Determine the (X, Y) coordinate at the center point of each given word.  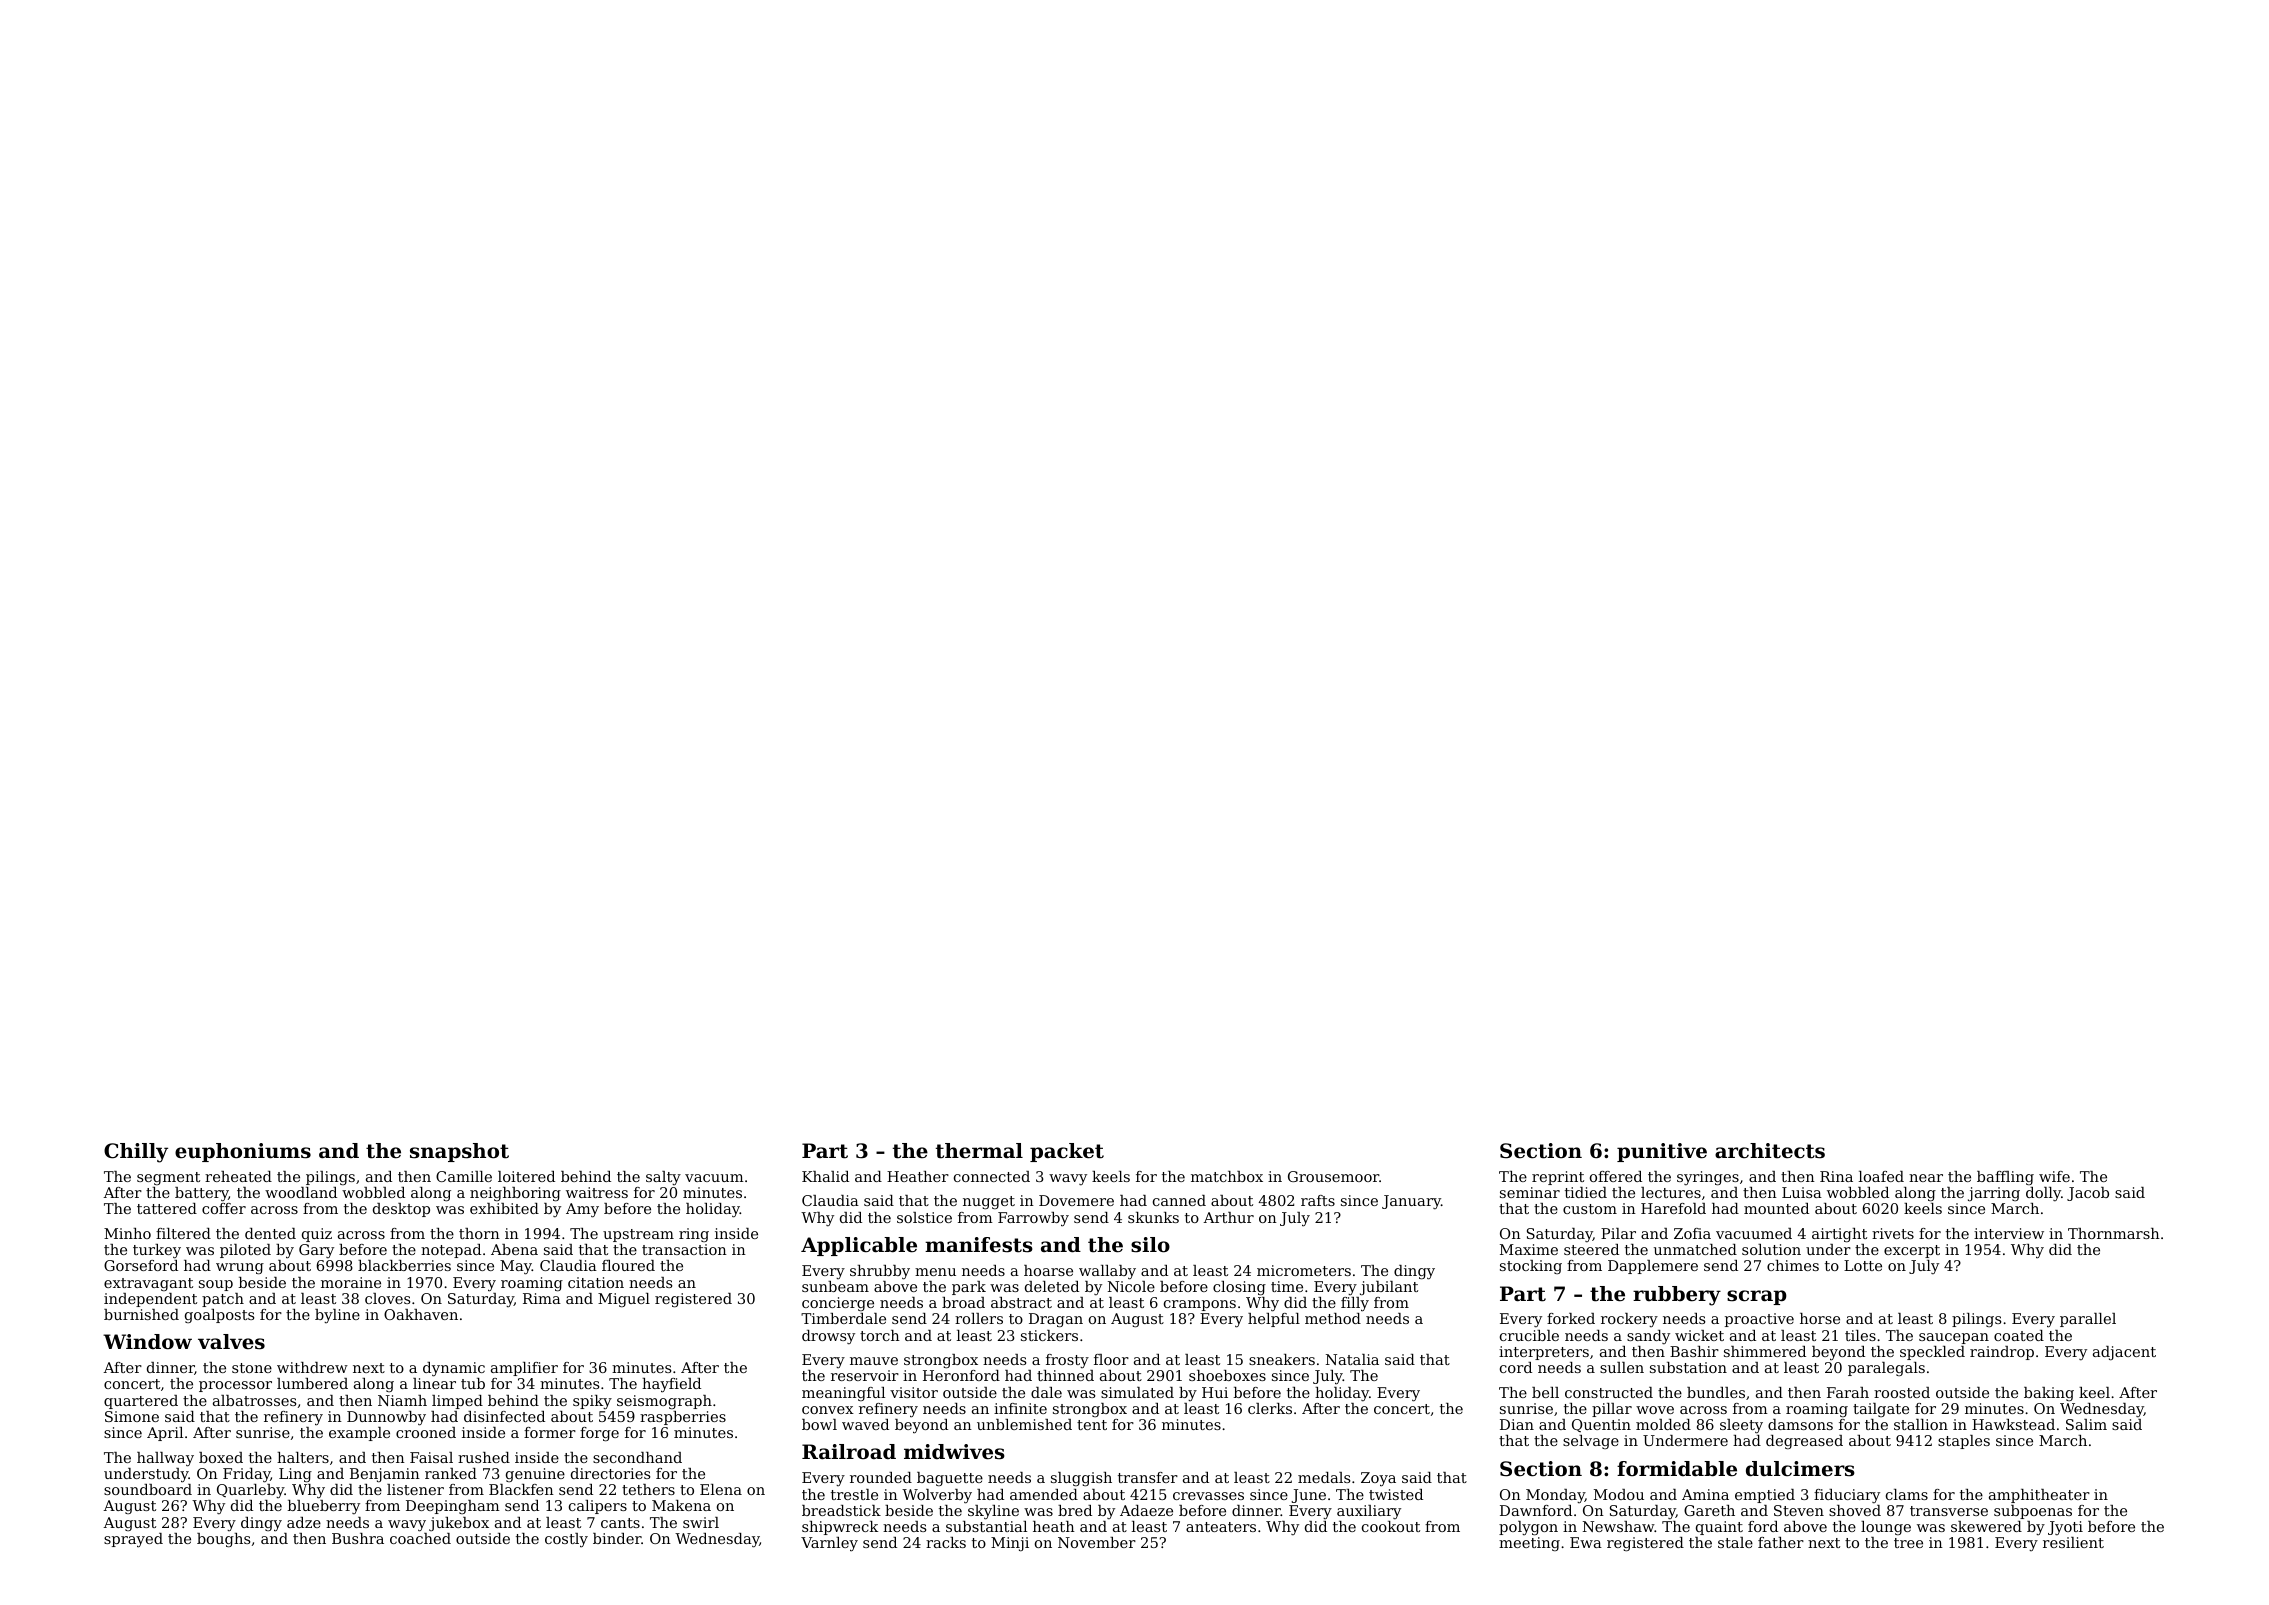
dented (270, 1233)
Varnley (829, 1544)
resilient (2073, 1542)
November (1097, 1542)
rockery (1629, 1320)
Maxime (1529, 1249)
